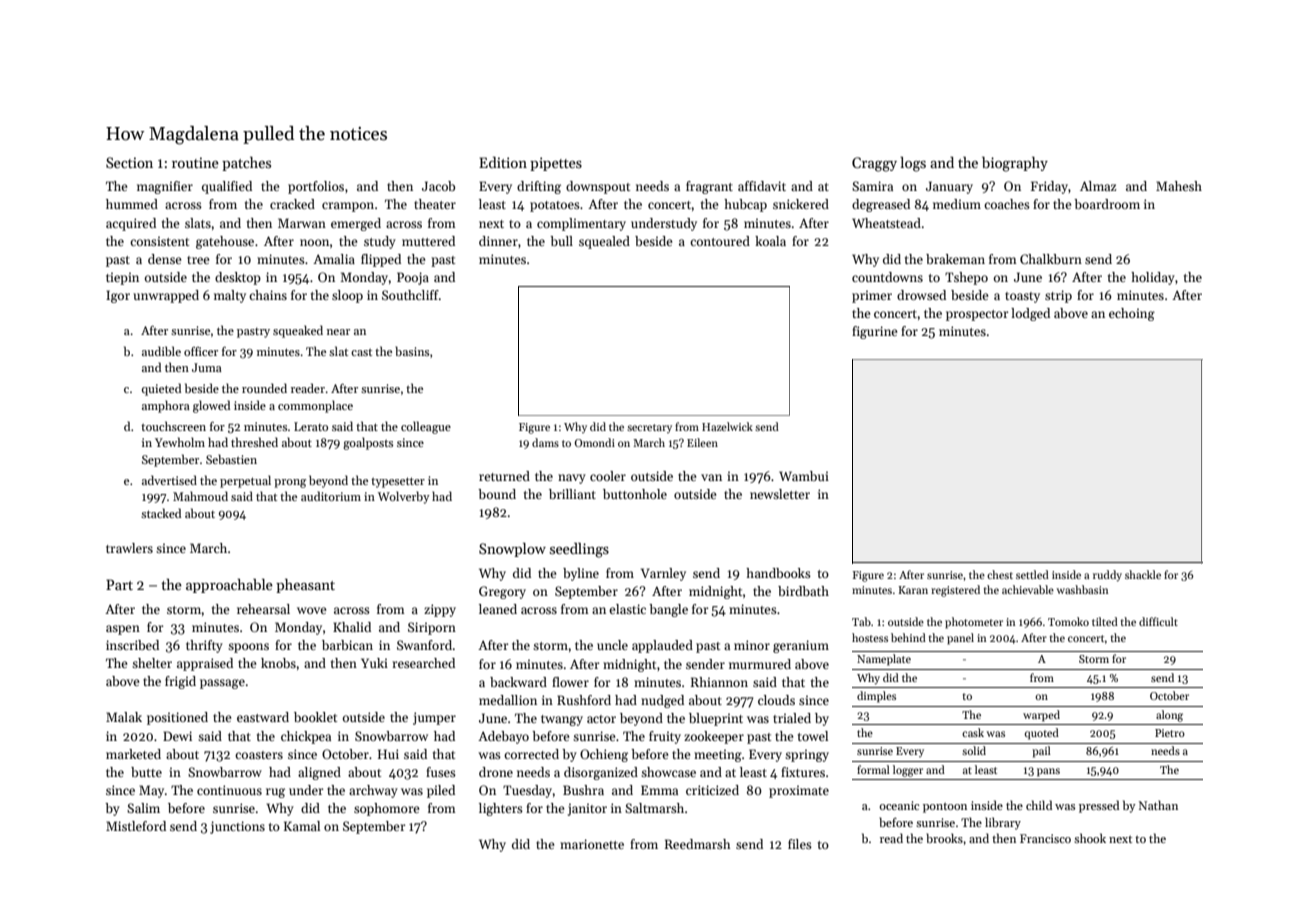 The image size is (1308, 924). I want to click on emerged, so click(356, 224).
